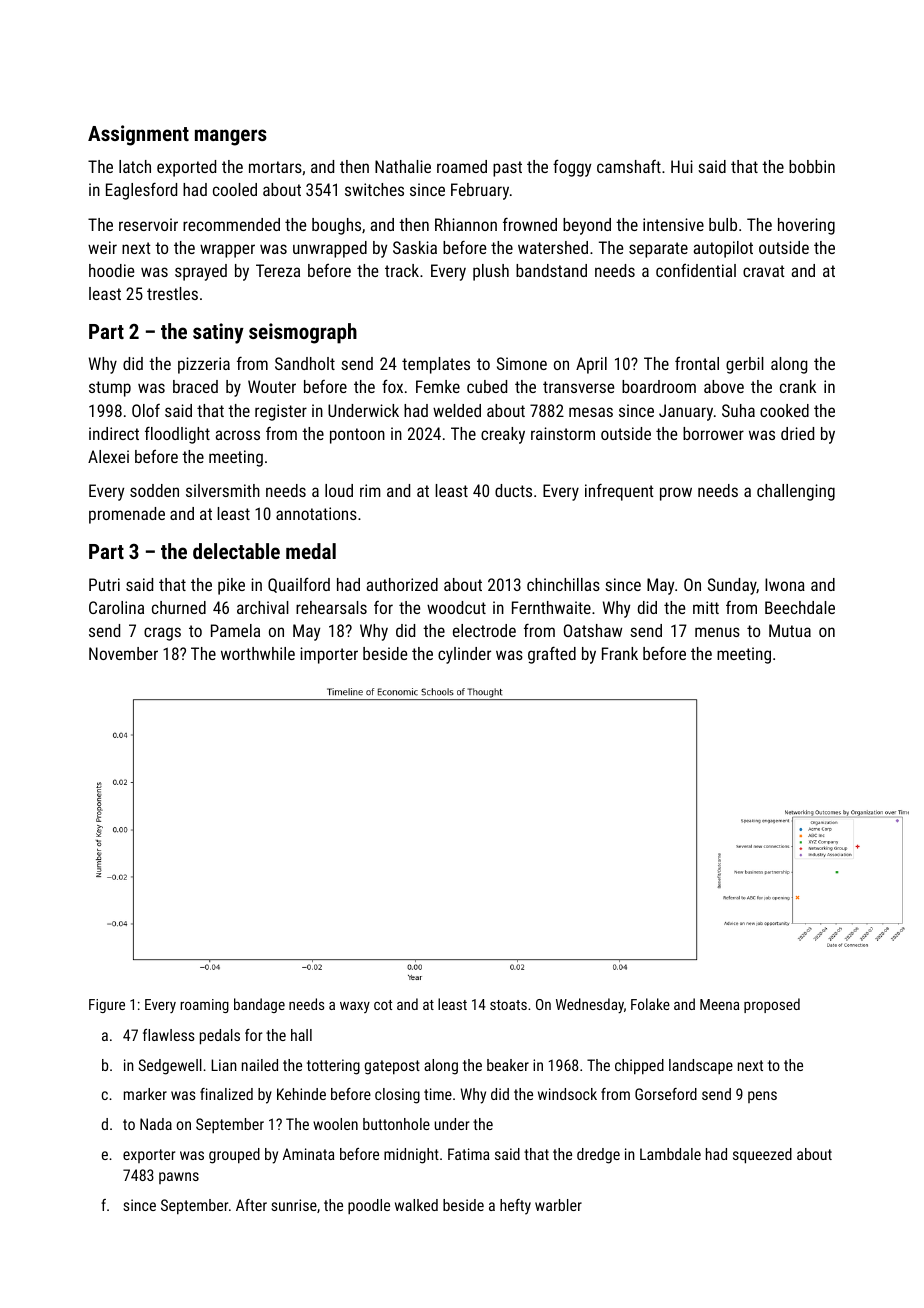  Describe the element at coordinates (179, 1178) in the screenshot. I see `pawns` at that location.
